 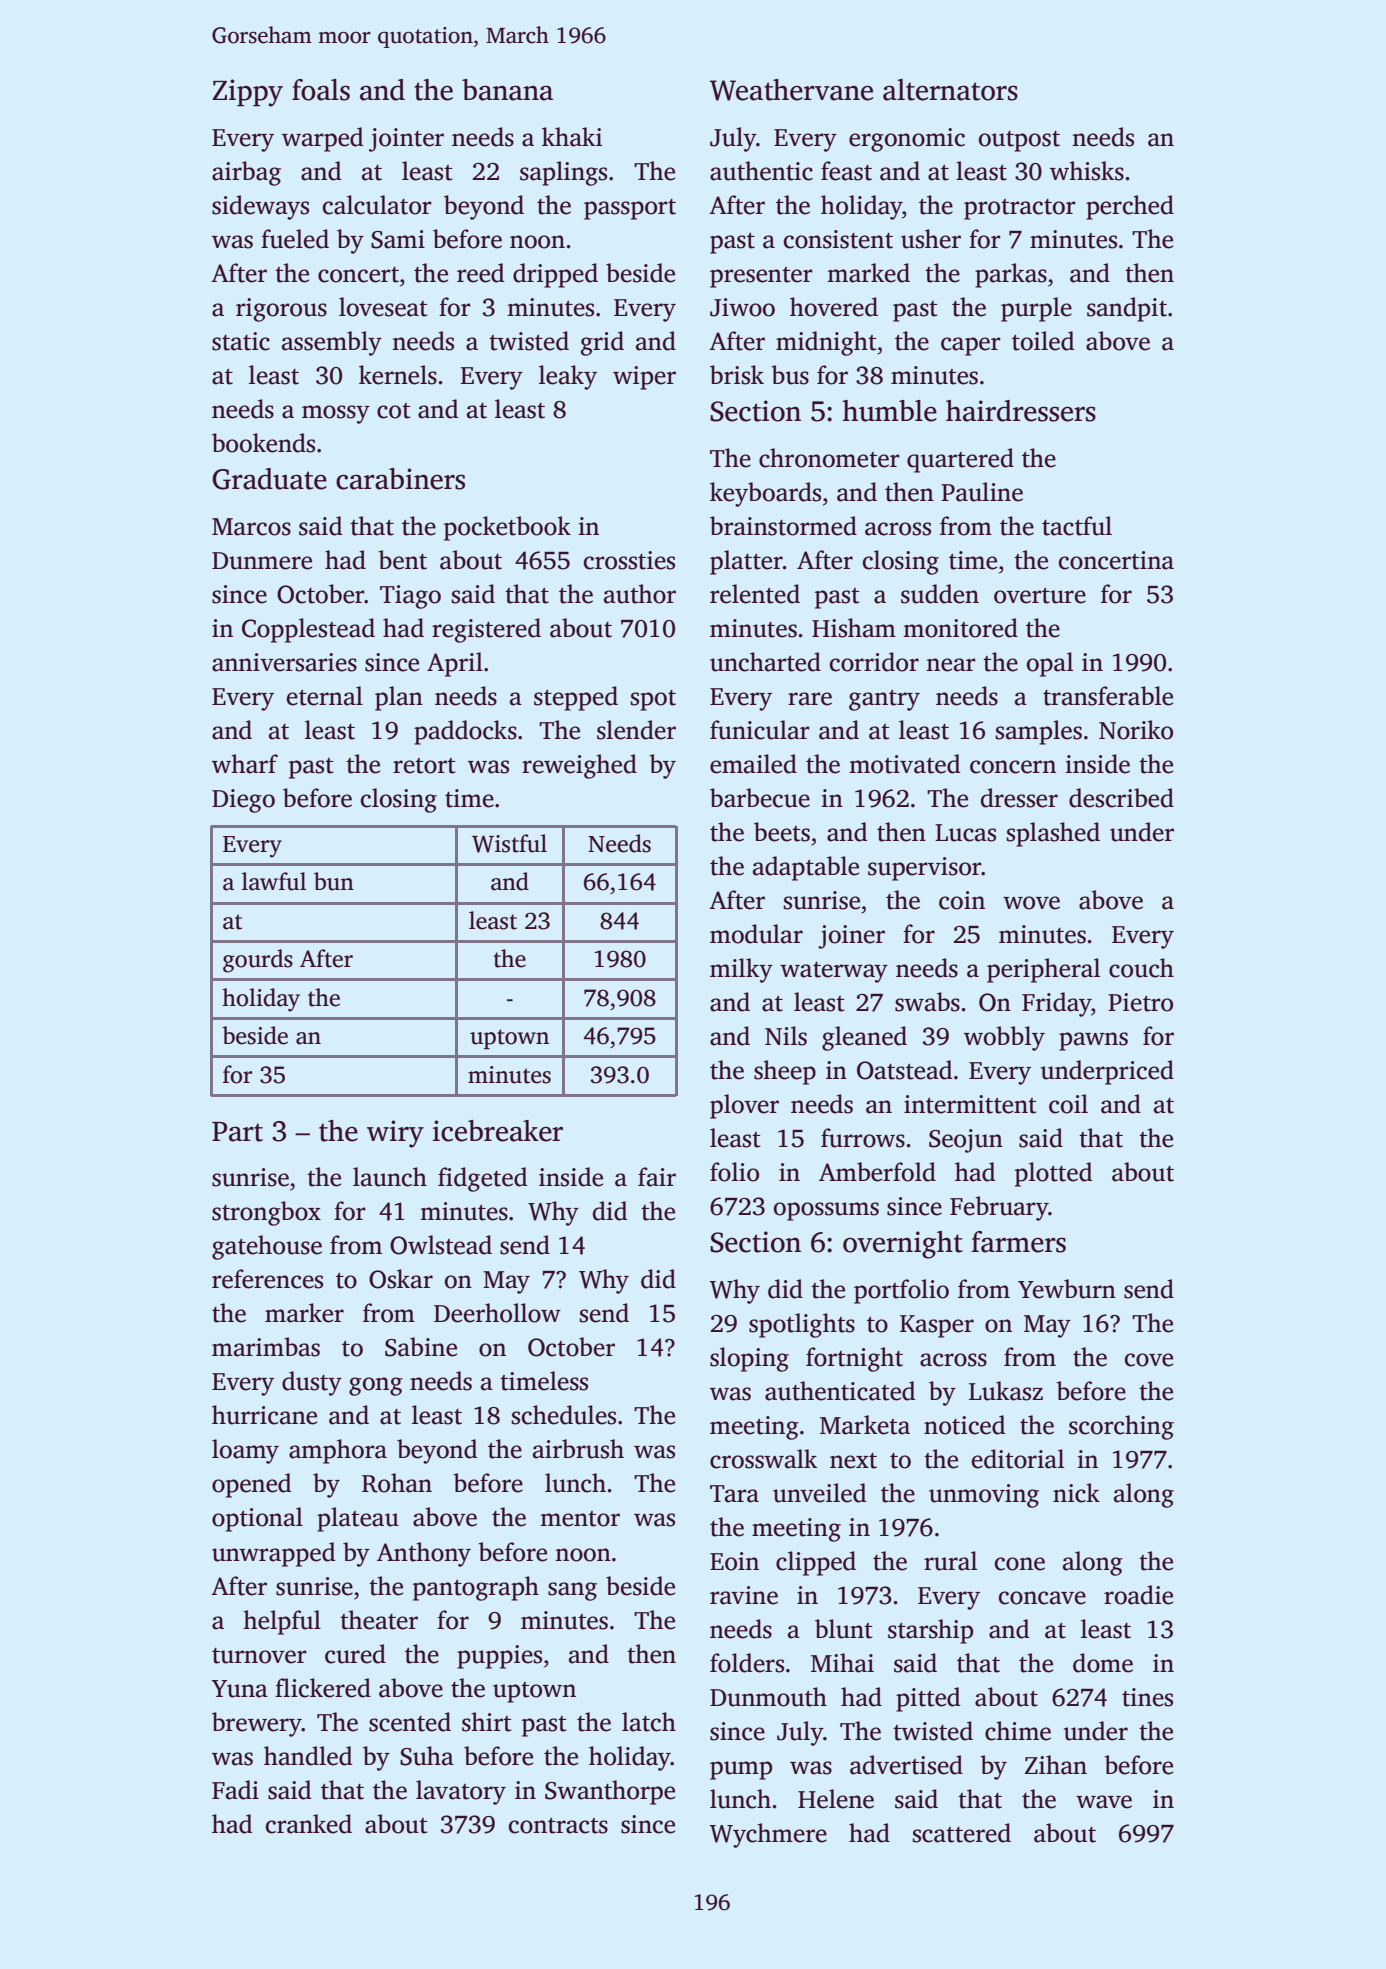 What do you see at coordinates (1093, 1041) in the page?
I see `pawns` at bounding box center [1093, 1041].
